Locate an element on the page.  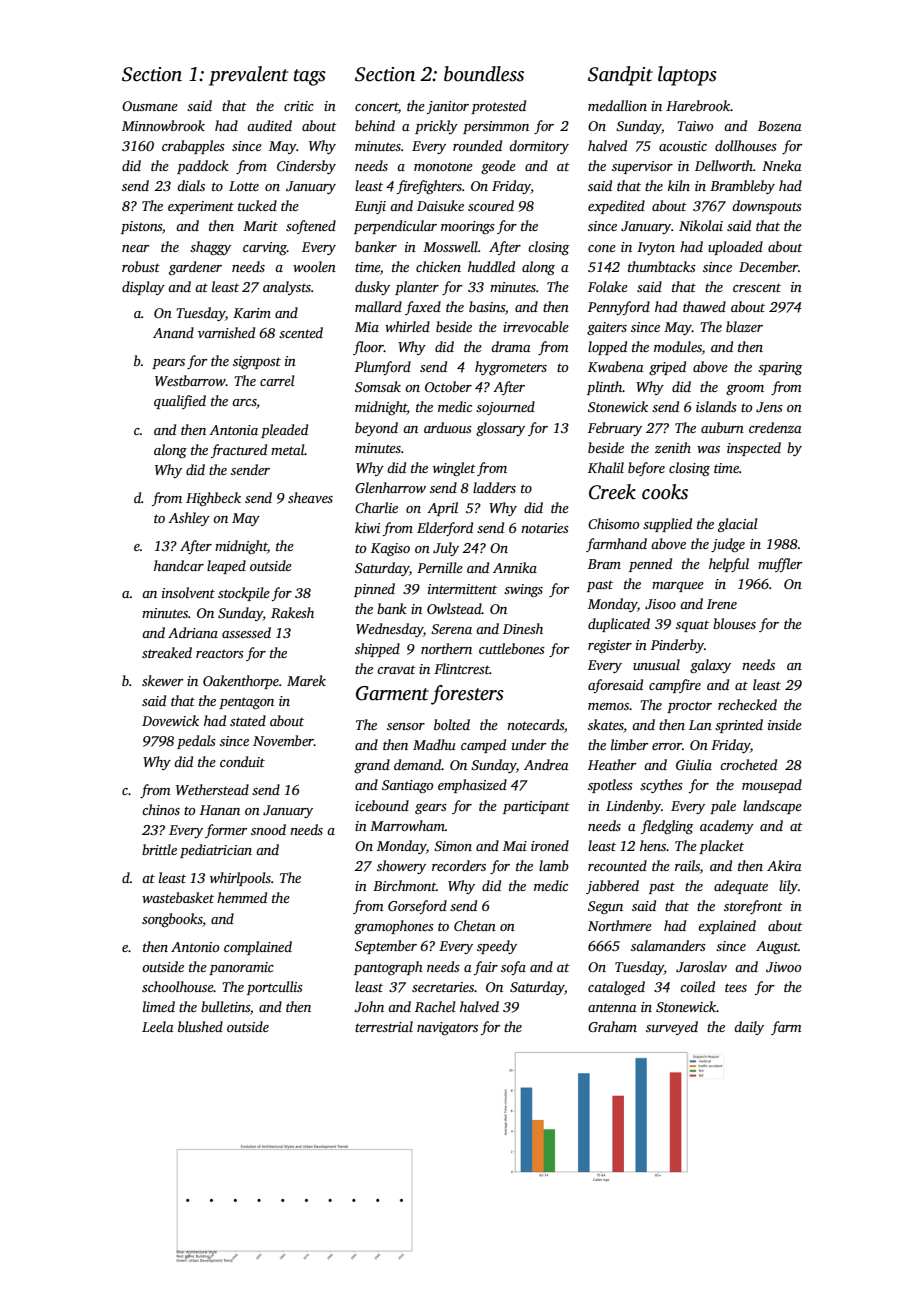
prickly is located at coordinates (436, 127).
